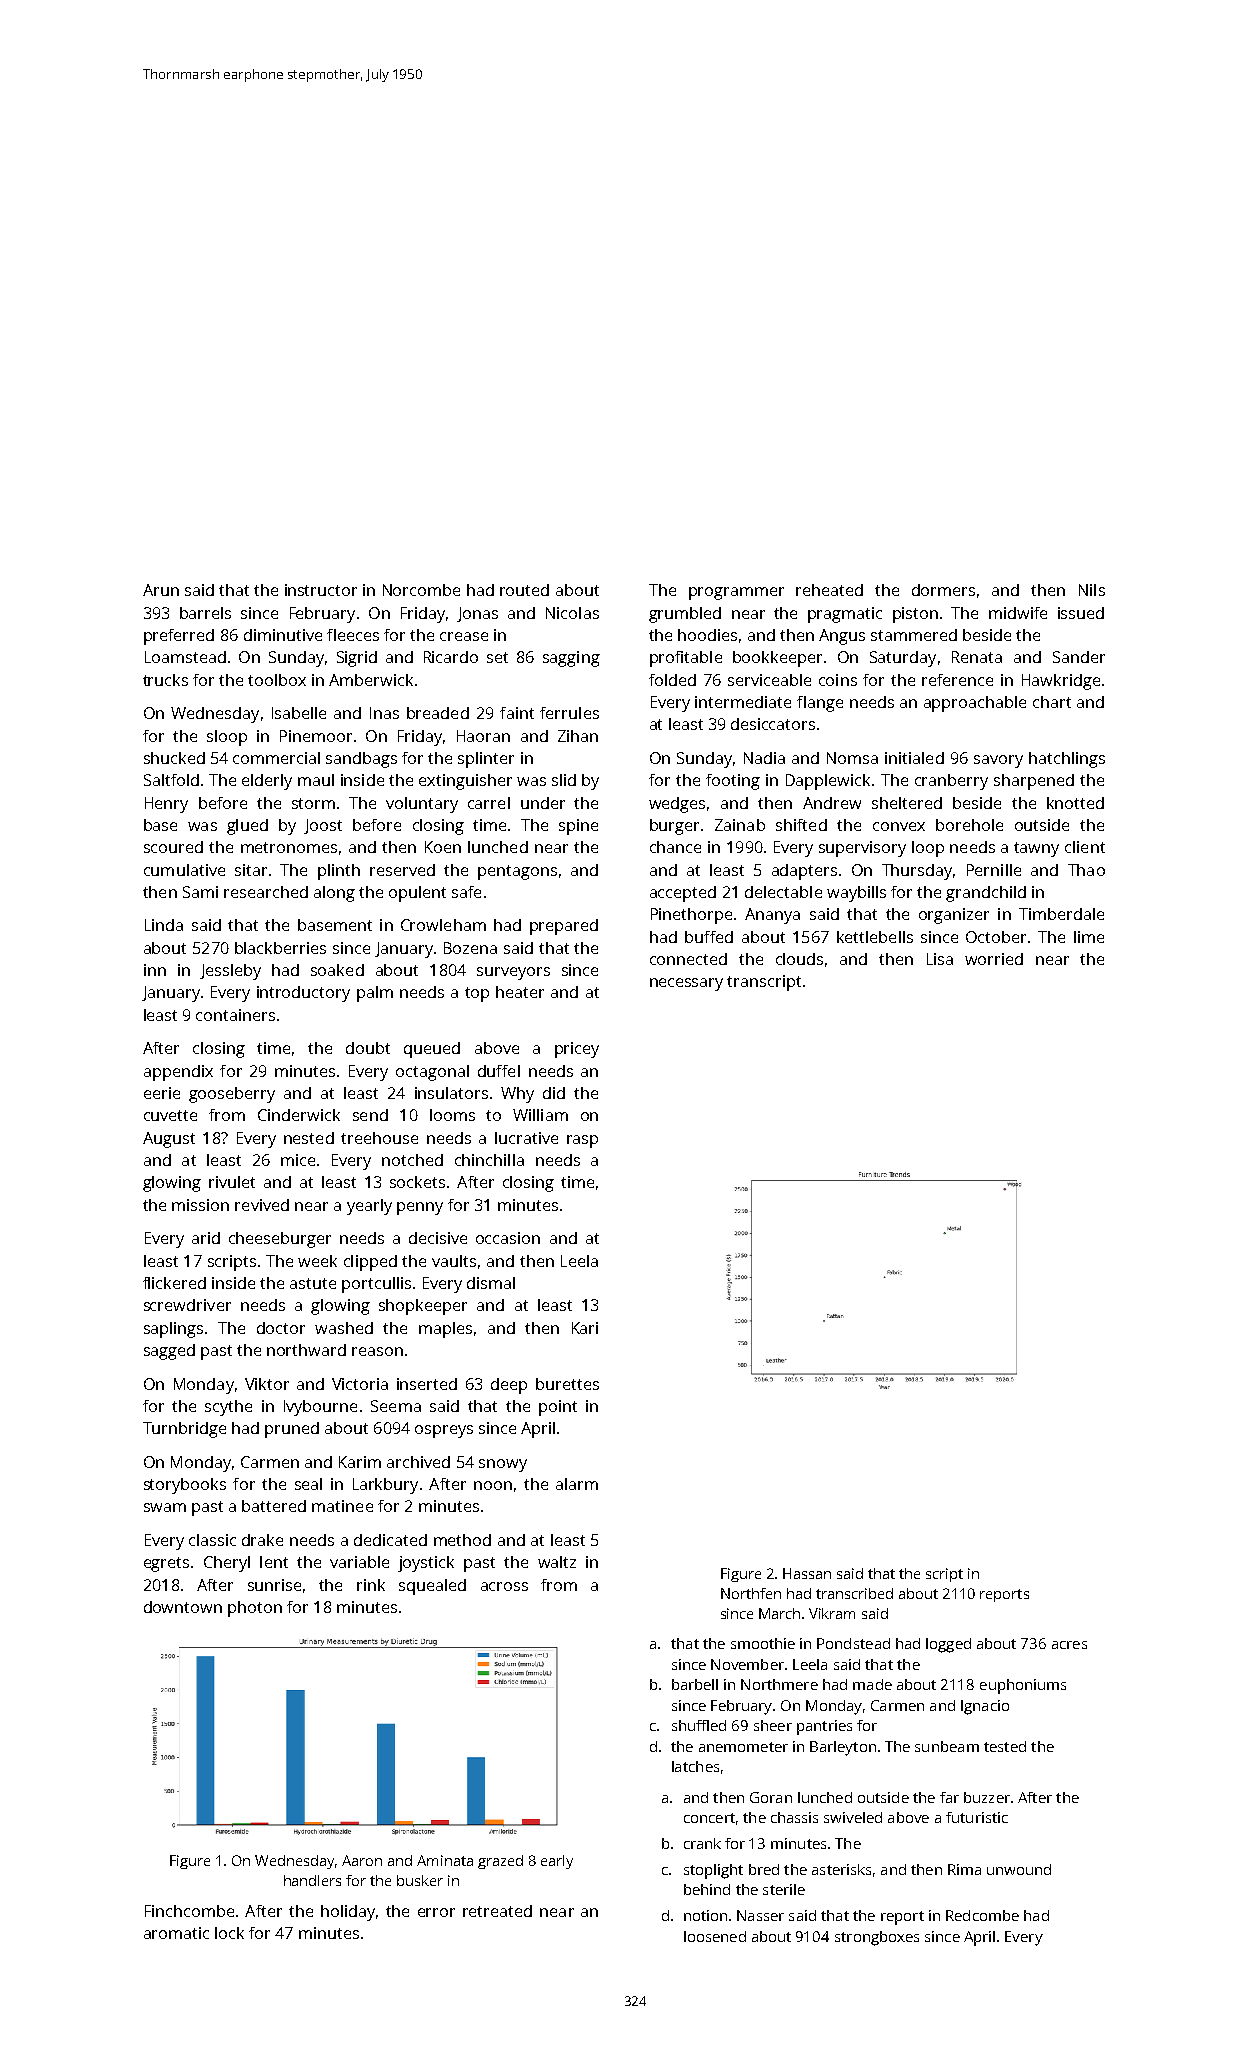  I want to click on downtown, so click(183, 1607).
